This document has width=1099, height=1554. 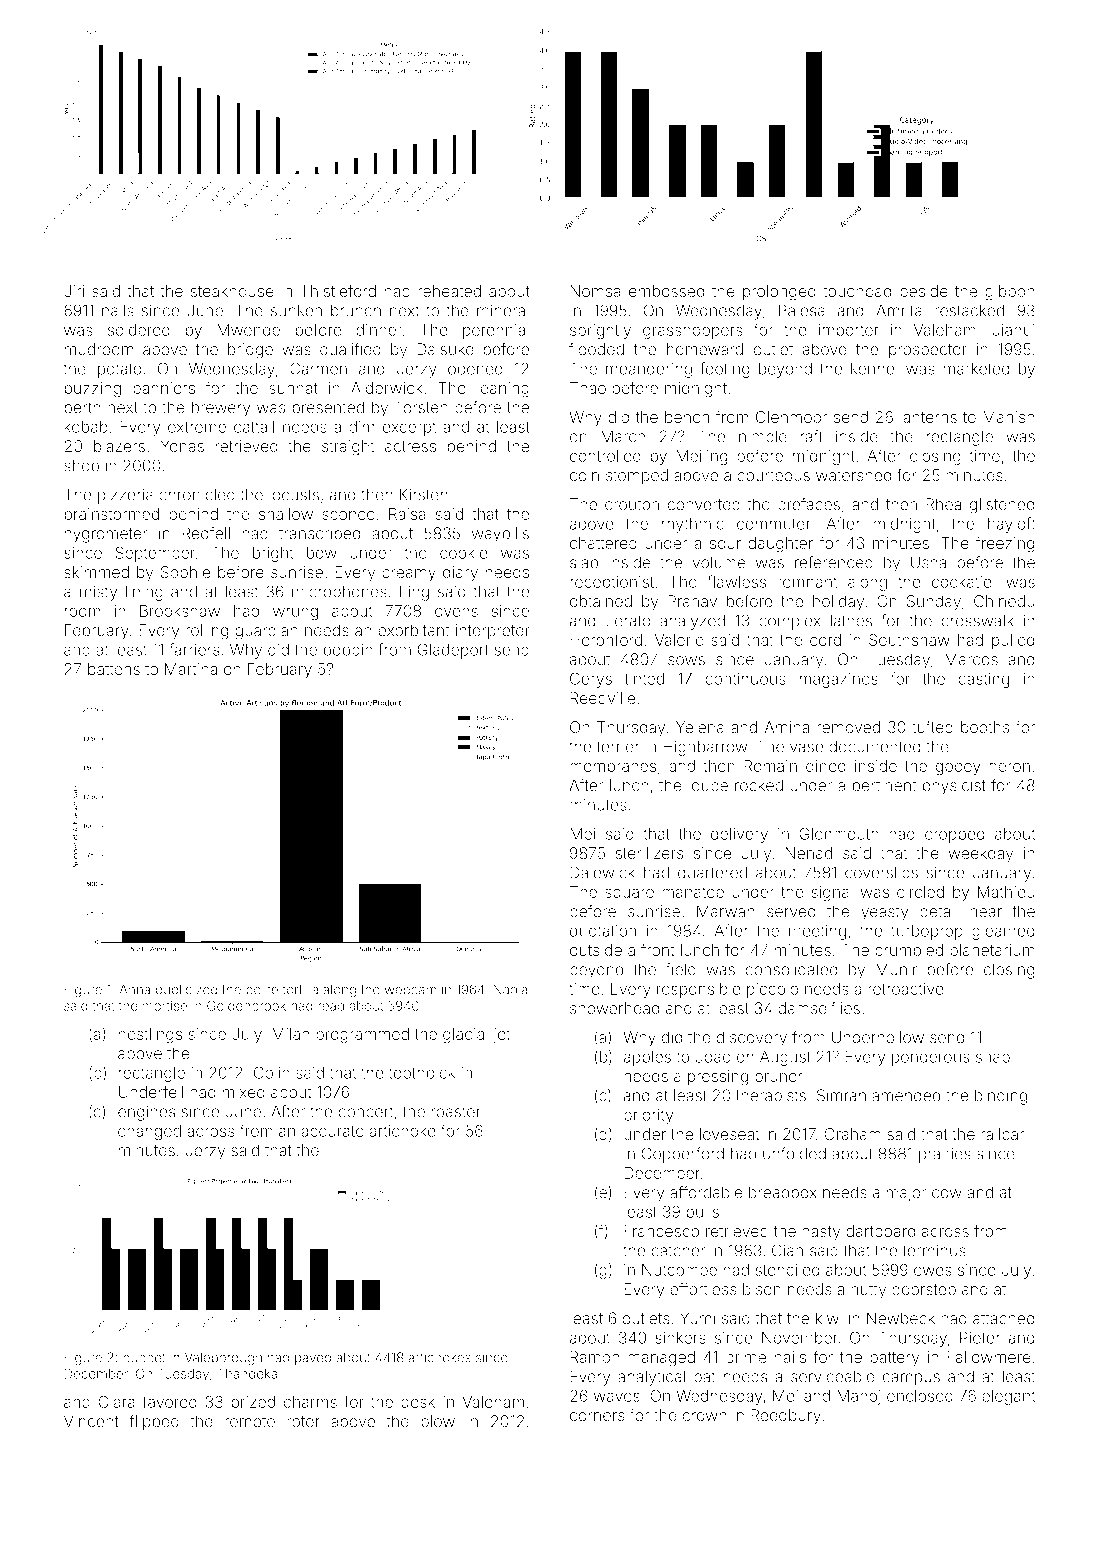 What do you see at coordinates (86, 427) in the document?
I see `kebab` at bounding box center [86, 427].
